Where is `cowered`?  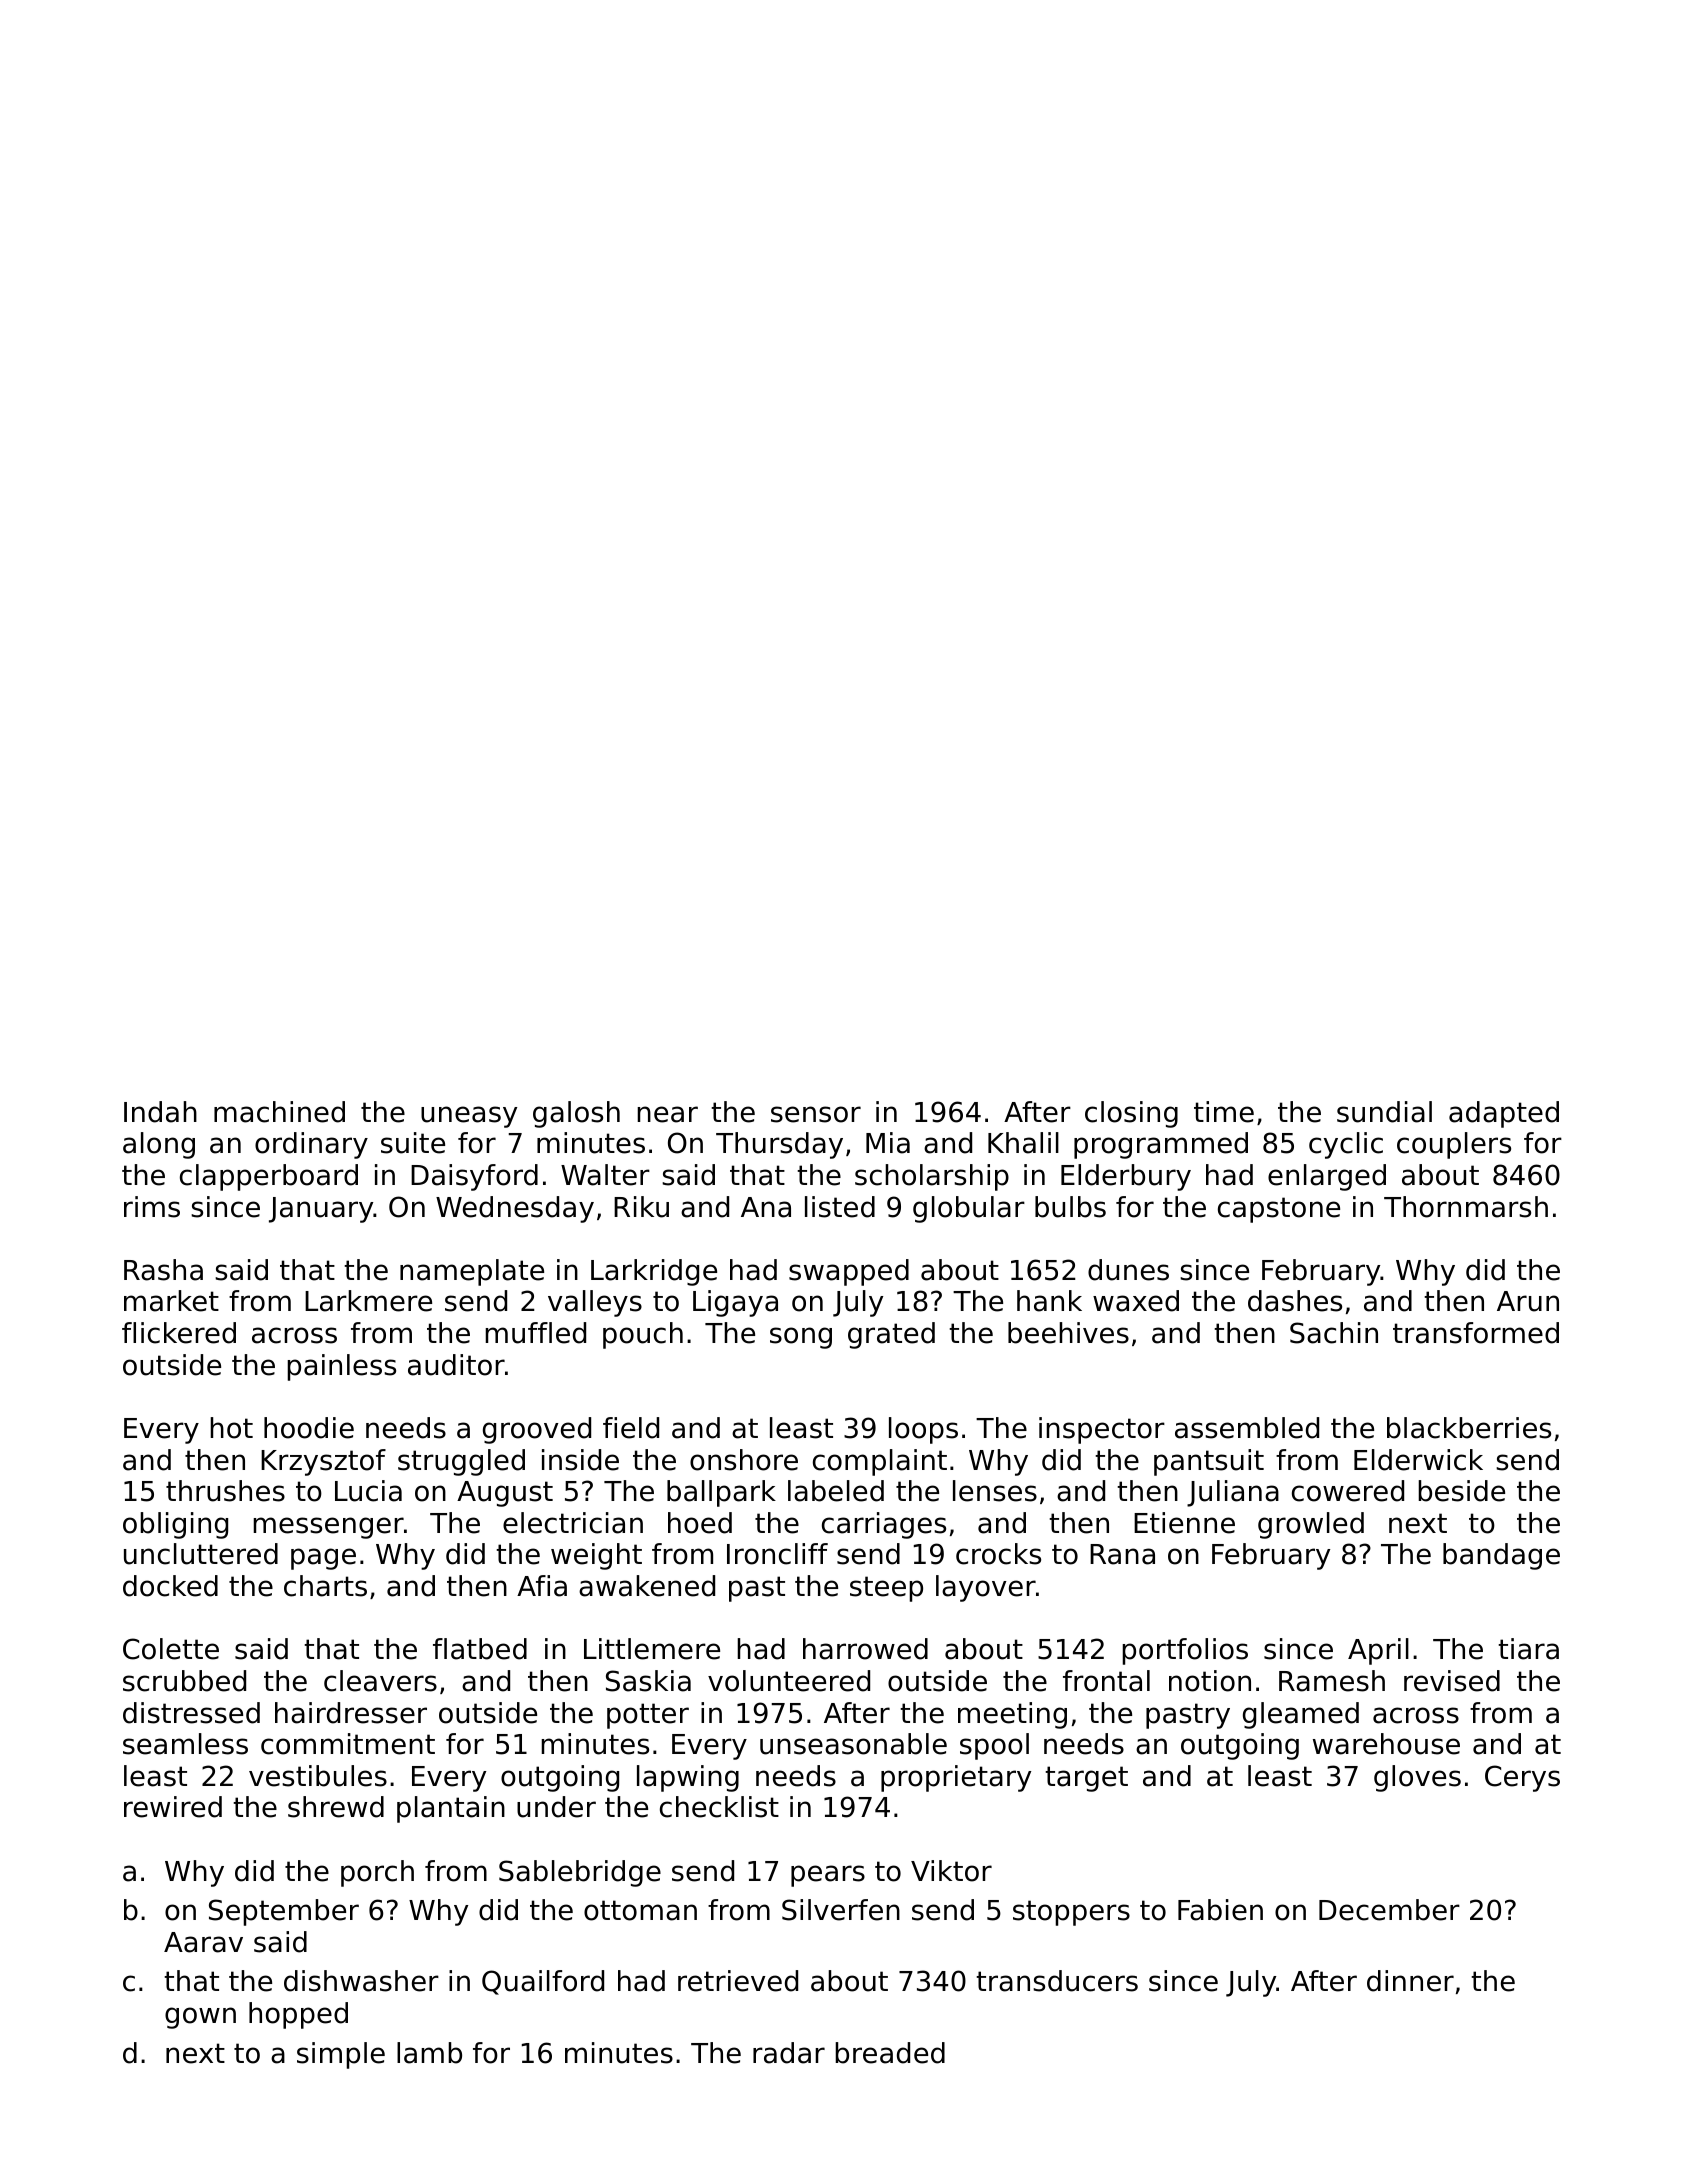
cowered is located at coordinates (1348, 1491).
